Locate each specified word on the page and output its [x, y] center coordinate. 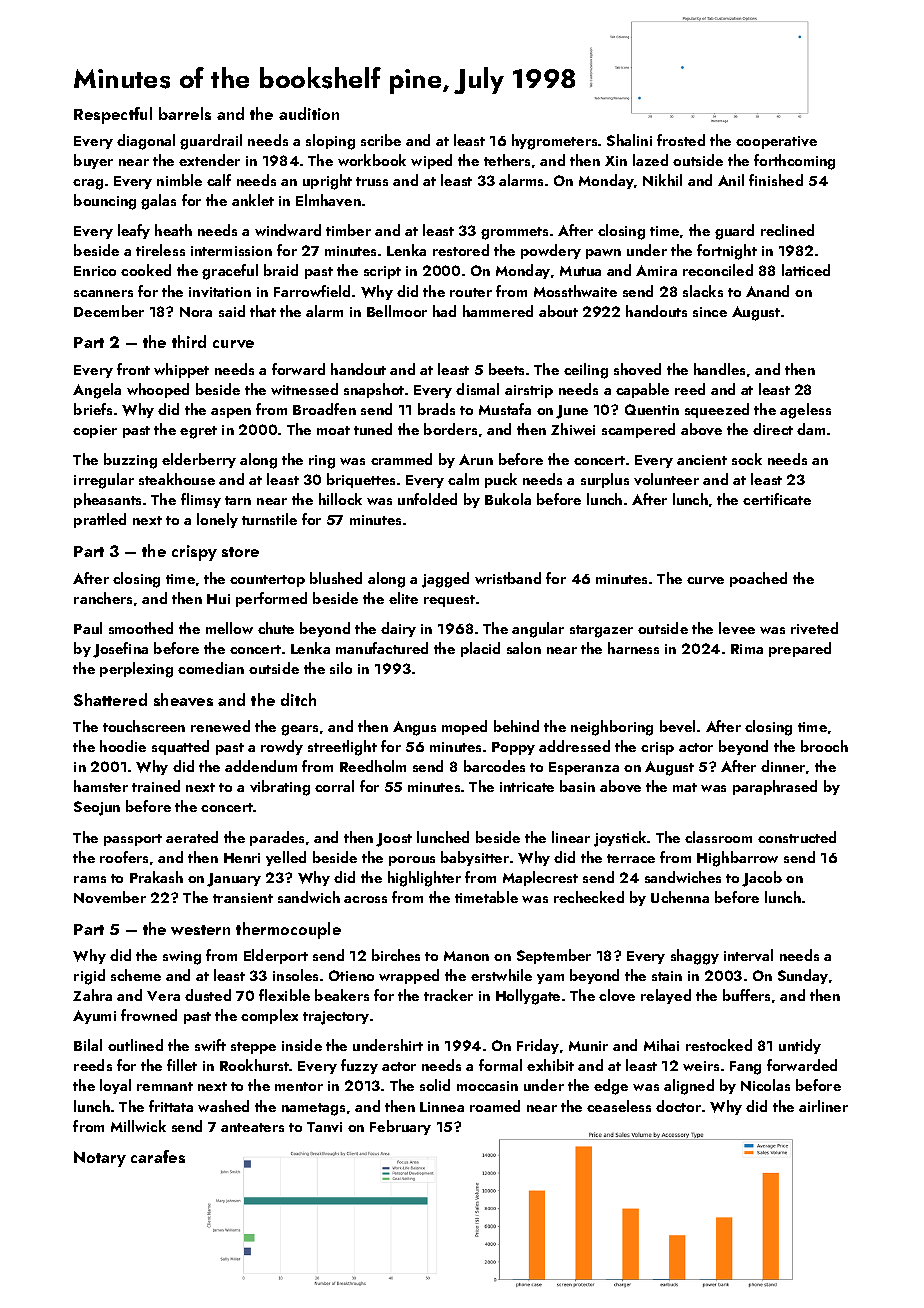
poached [758, 579]
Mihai [661, 1045]
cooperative [776, 142]
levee [737, 628]
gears [299, 730]
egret [198, 432]
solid [435, 1085]
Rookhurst [254, 1065]
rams [90, 879]
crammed [401, 459]
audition [309, 113]
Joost [394, 840]
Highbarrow [737, 859]
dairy [398, 629]
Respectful [113, 115]
